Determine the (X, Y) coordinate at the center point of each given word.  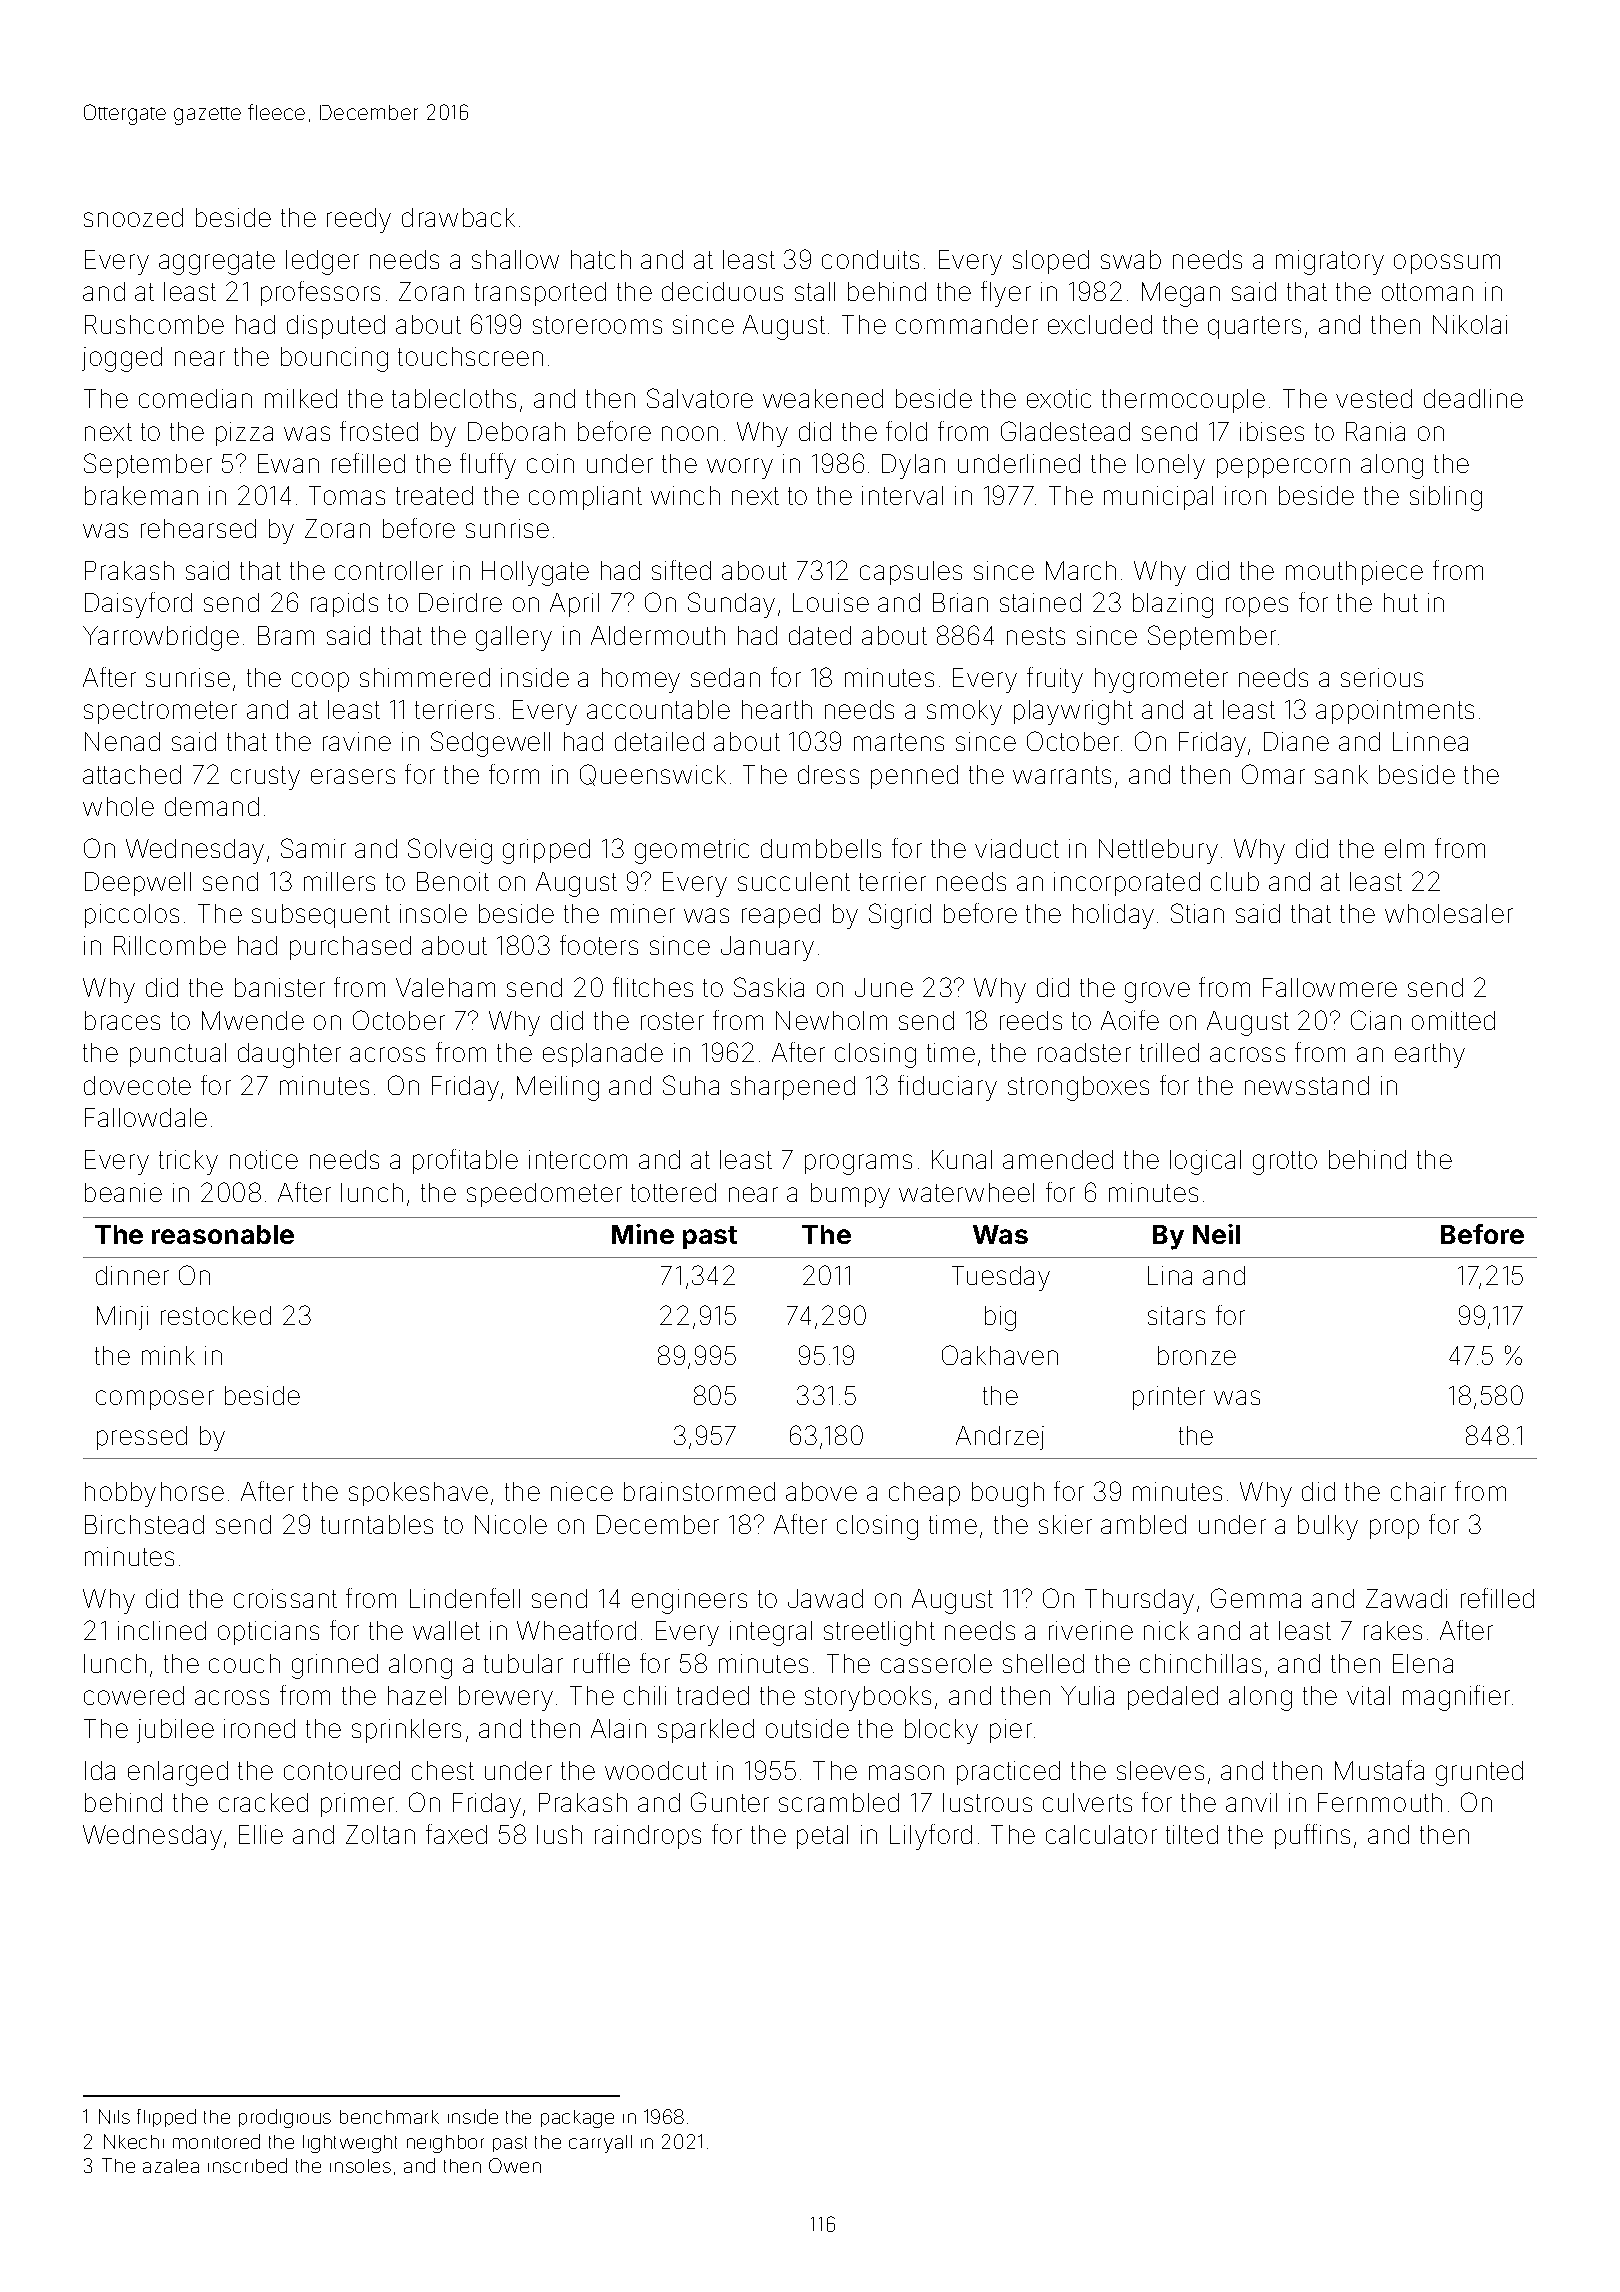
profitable (465, 1161)
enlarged (178, 1773)
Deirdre (460, 602)
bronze (1197, 1355)
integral (771, 1633)
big (1000, 1318)
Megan (1181, 294)
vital (1368, 1695)
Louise (831, 602)
